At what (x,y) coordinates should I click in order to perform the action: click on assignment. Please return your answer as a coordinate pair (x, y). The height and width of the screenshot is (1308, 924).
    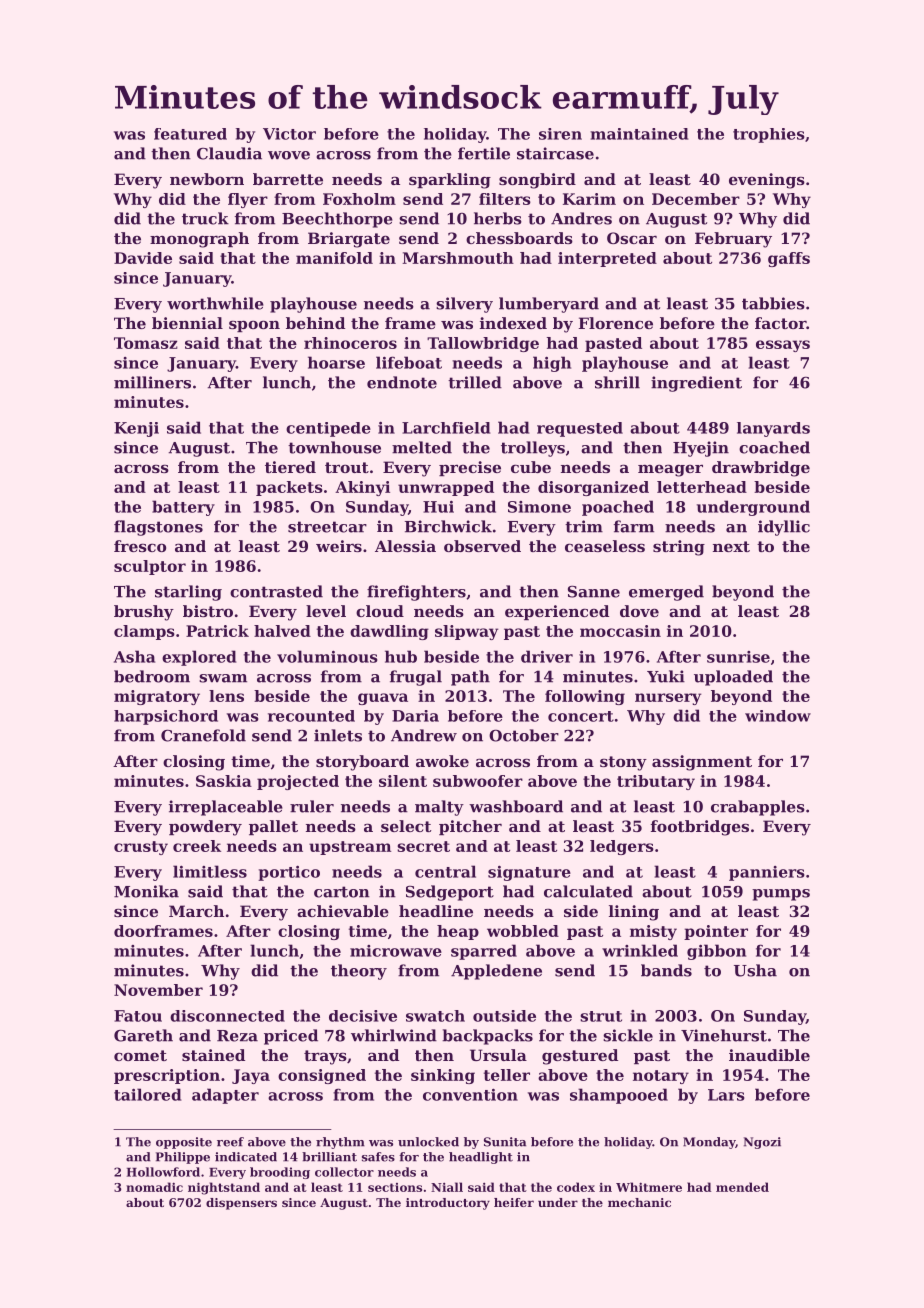
    Looking at the image, I should click on (702, 763).
